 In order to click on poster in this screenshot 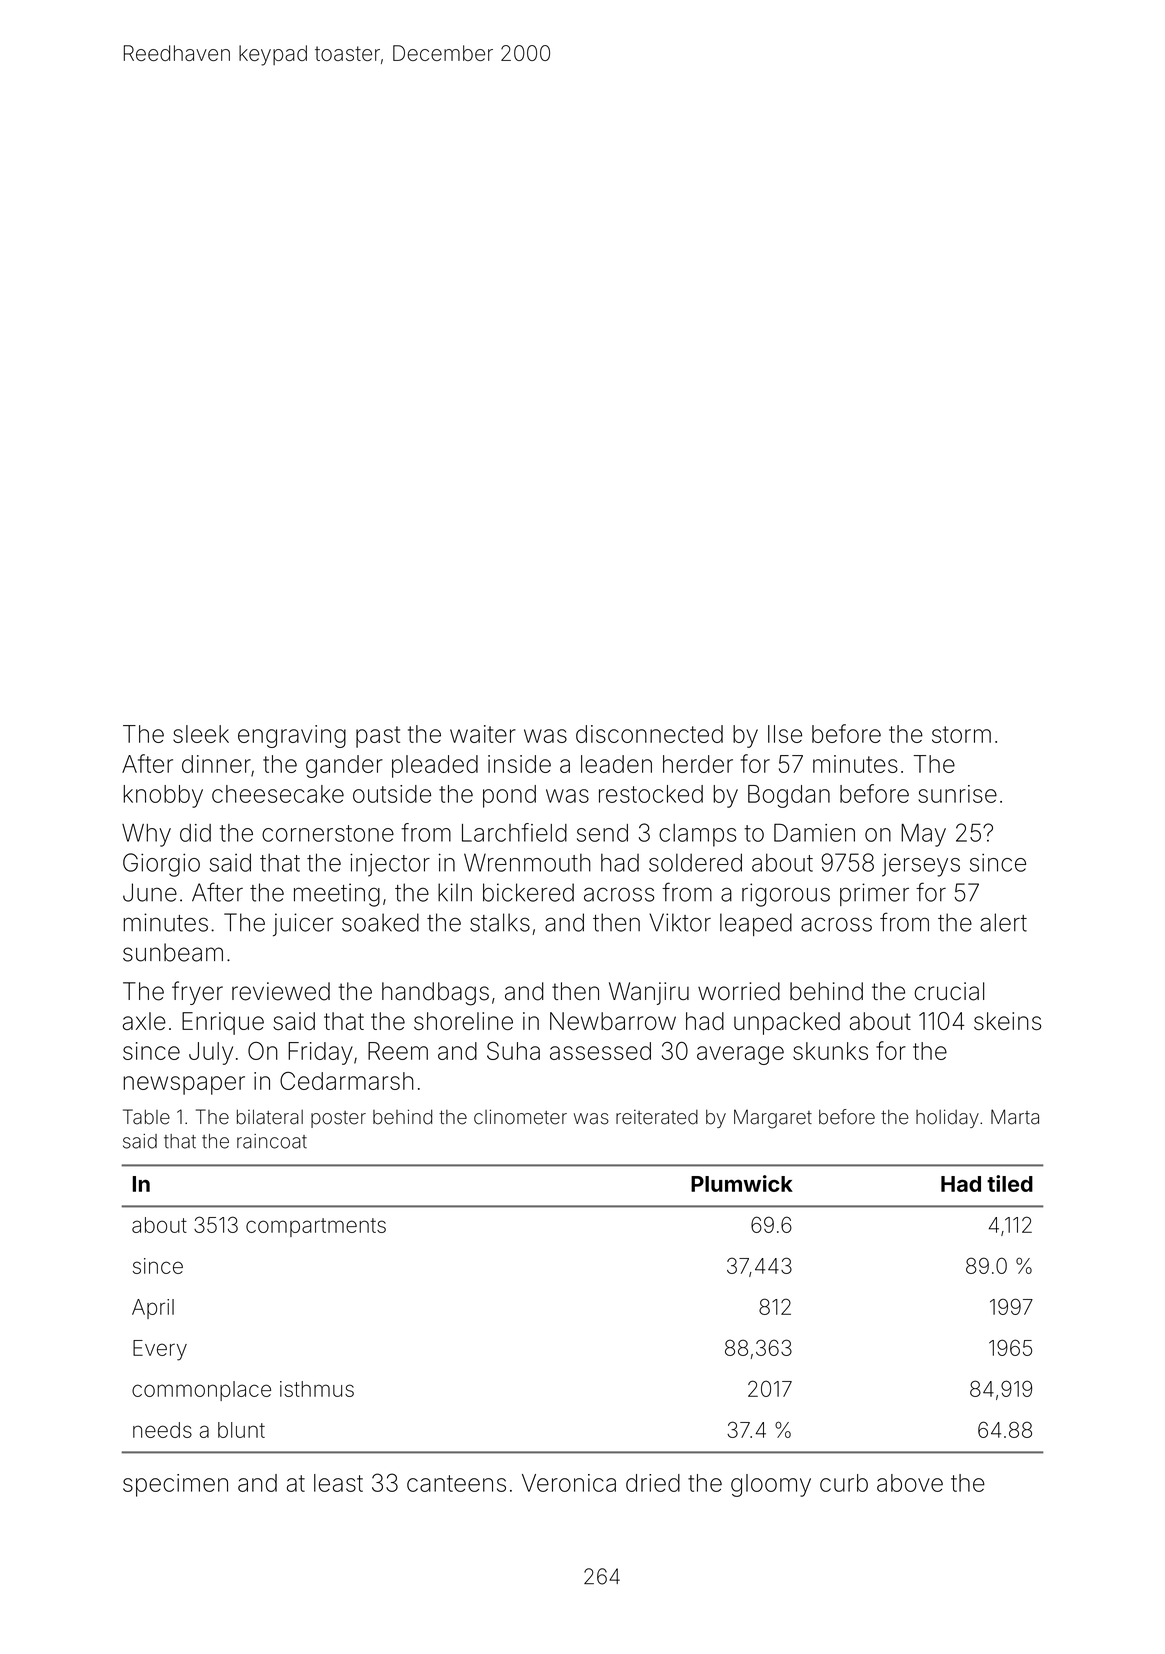, I will do `click(338, 1119)`.
